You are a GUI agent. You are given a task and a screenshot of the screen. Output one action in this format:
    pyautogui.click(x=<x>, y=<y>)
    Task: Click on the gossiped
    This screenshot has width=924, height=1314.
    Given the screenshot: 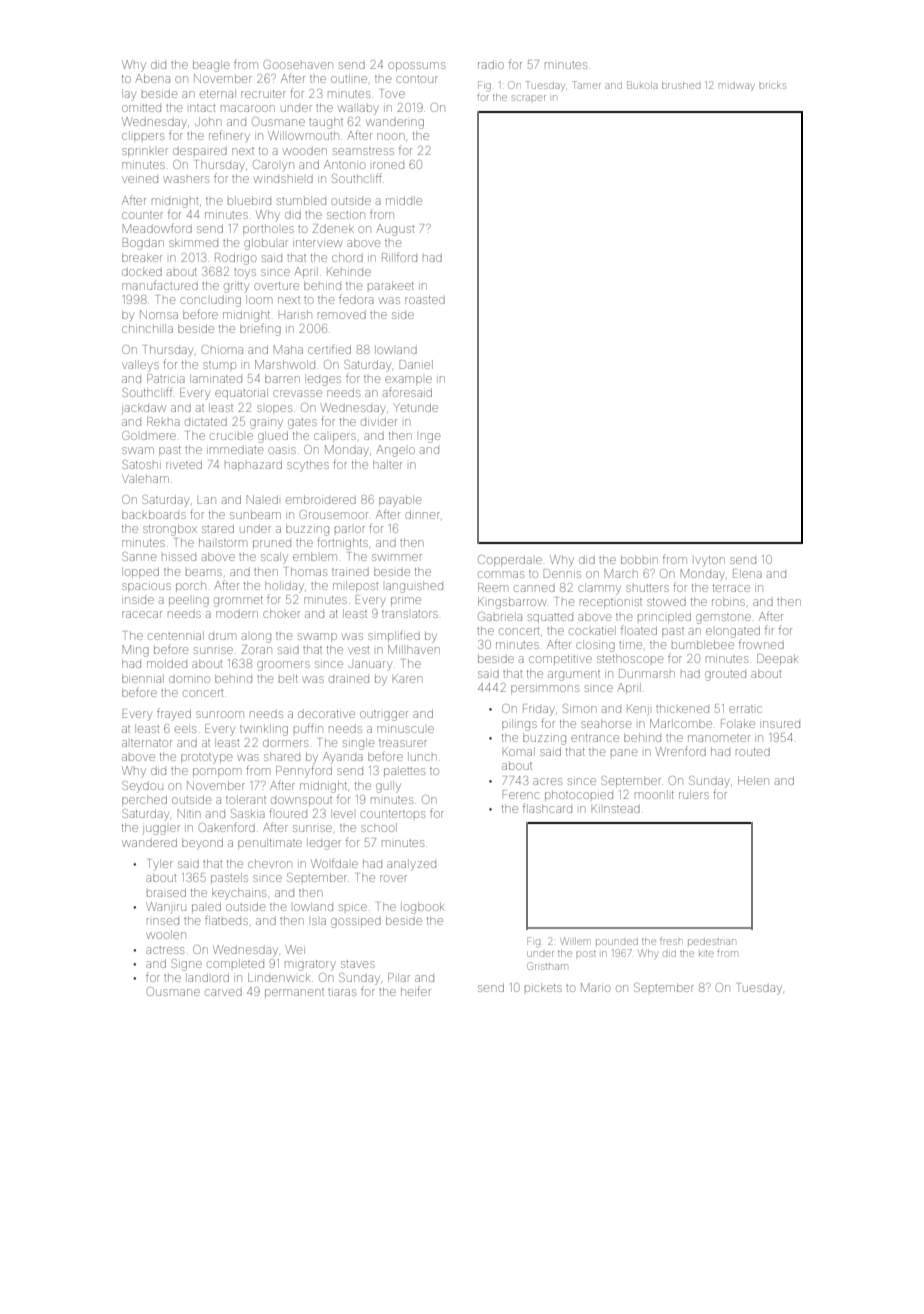 What is the action you would take?
    pyautogui.click(x=356, y=923)
